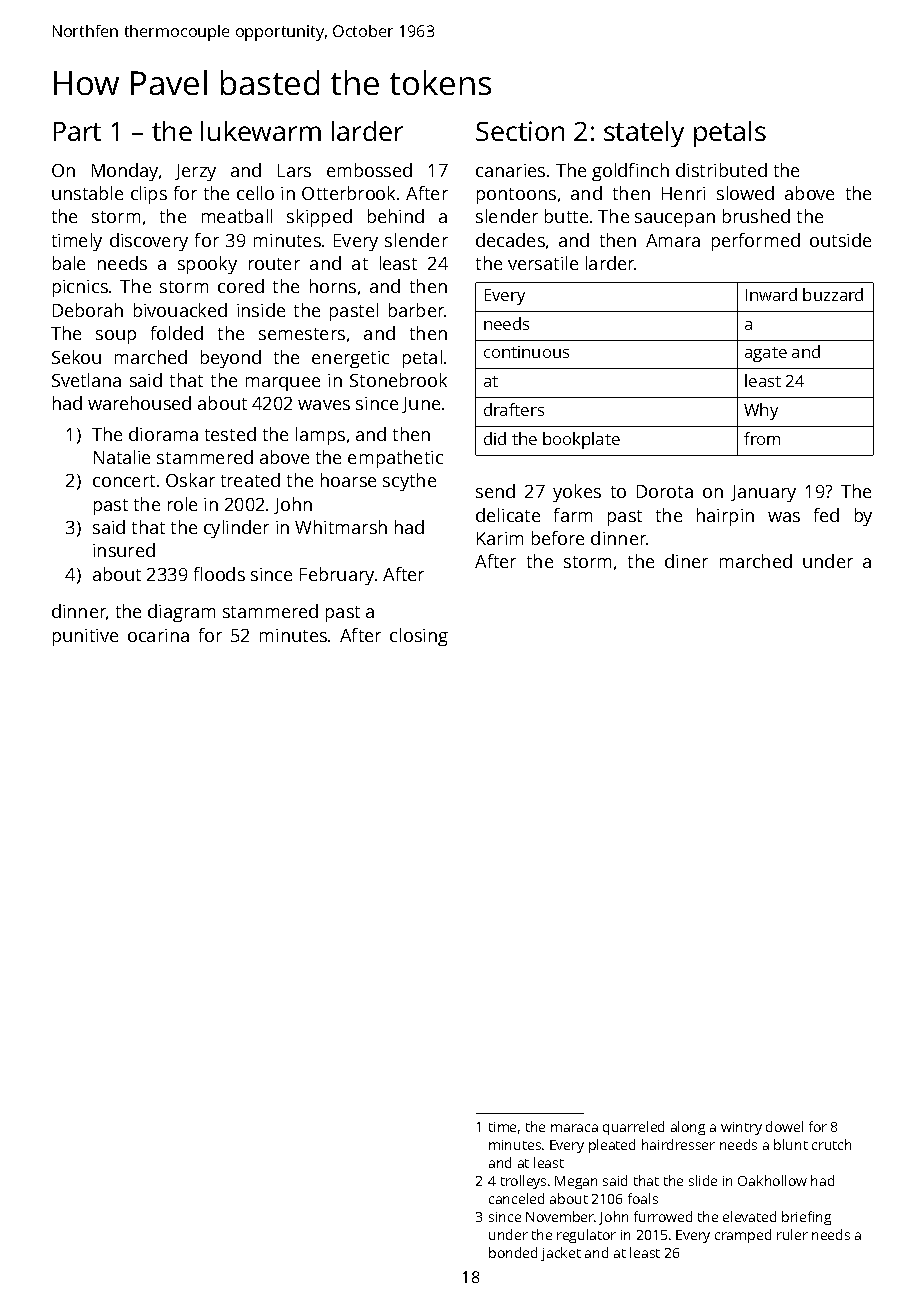 The width and height of the screenshot is (924, 1308). I want to click on dowel, so click(784, 1126).
